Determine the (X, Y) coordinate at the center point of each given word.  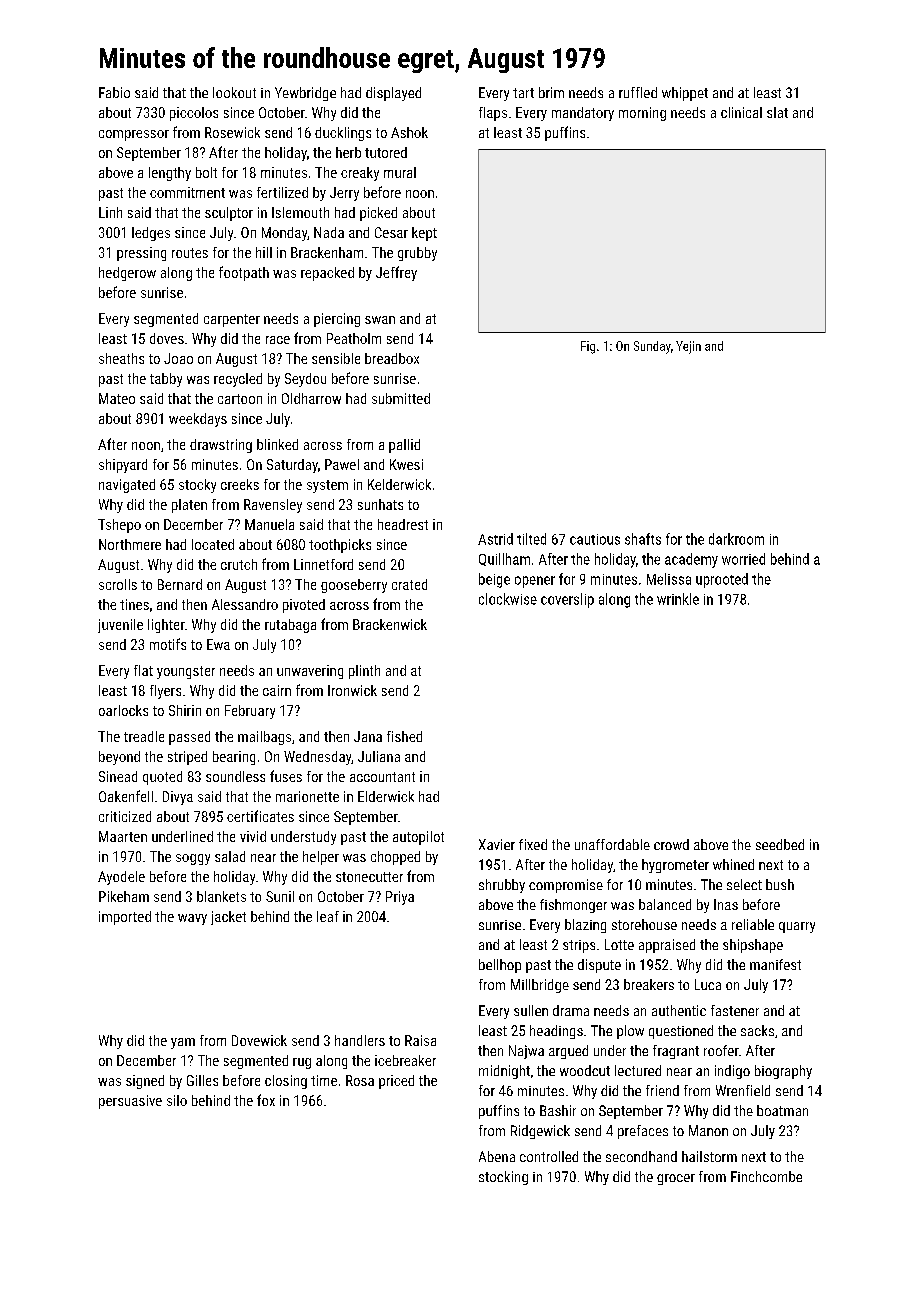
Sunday (652, 347)
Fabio (114, 92)
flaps (493, 114)
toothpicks (340, 546)
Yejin (688, 347)
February (250, 712)
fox (266, 1100)
